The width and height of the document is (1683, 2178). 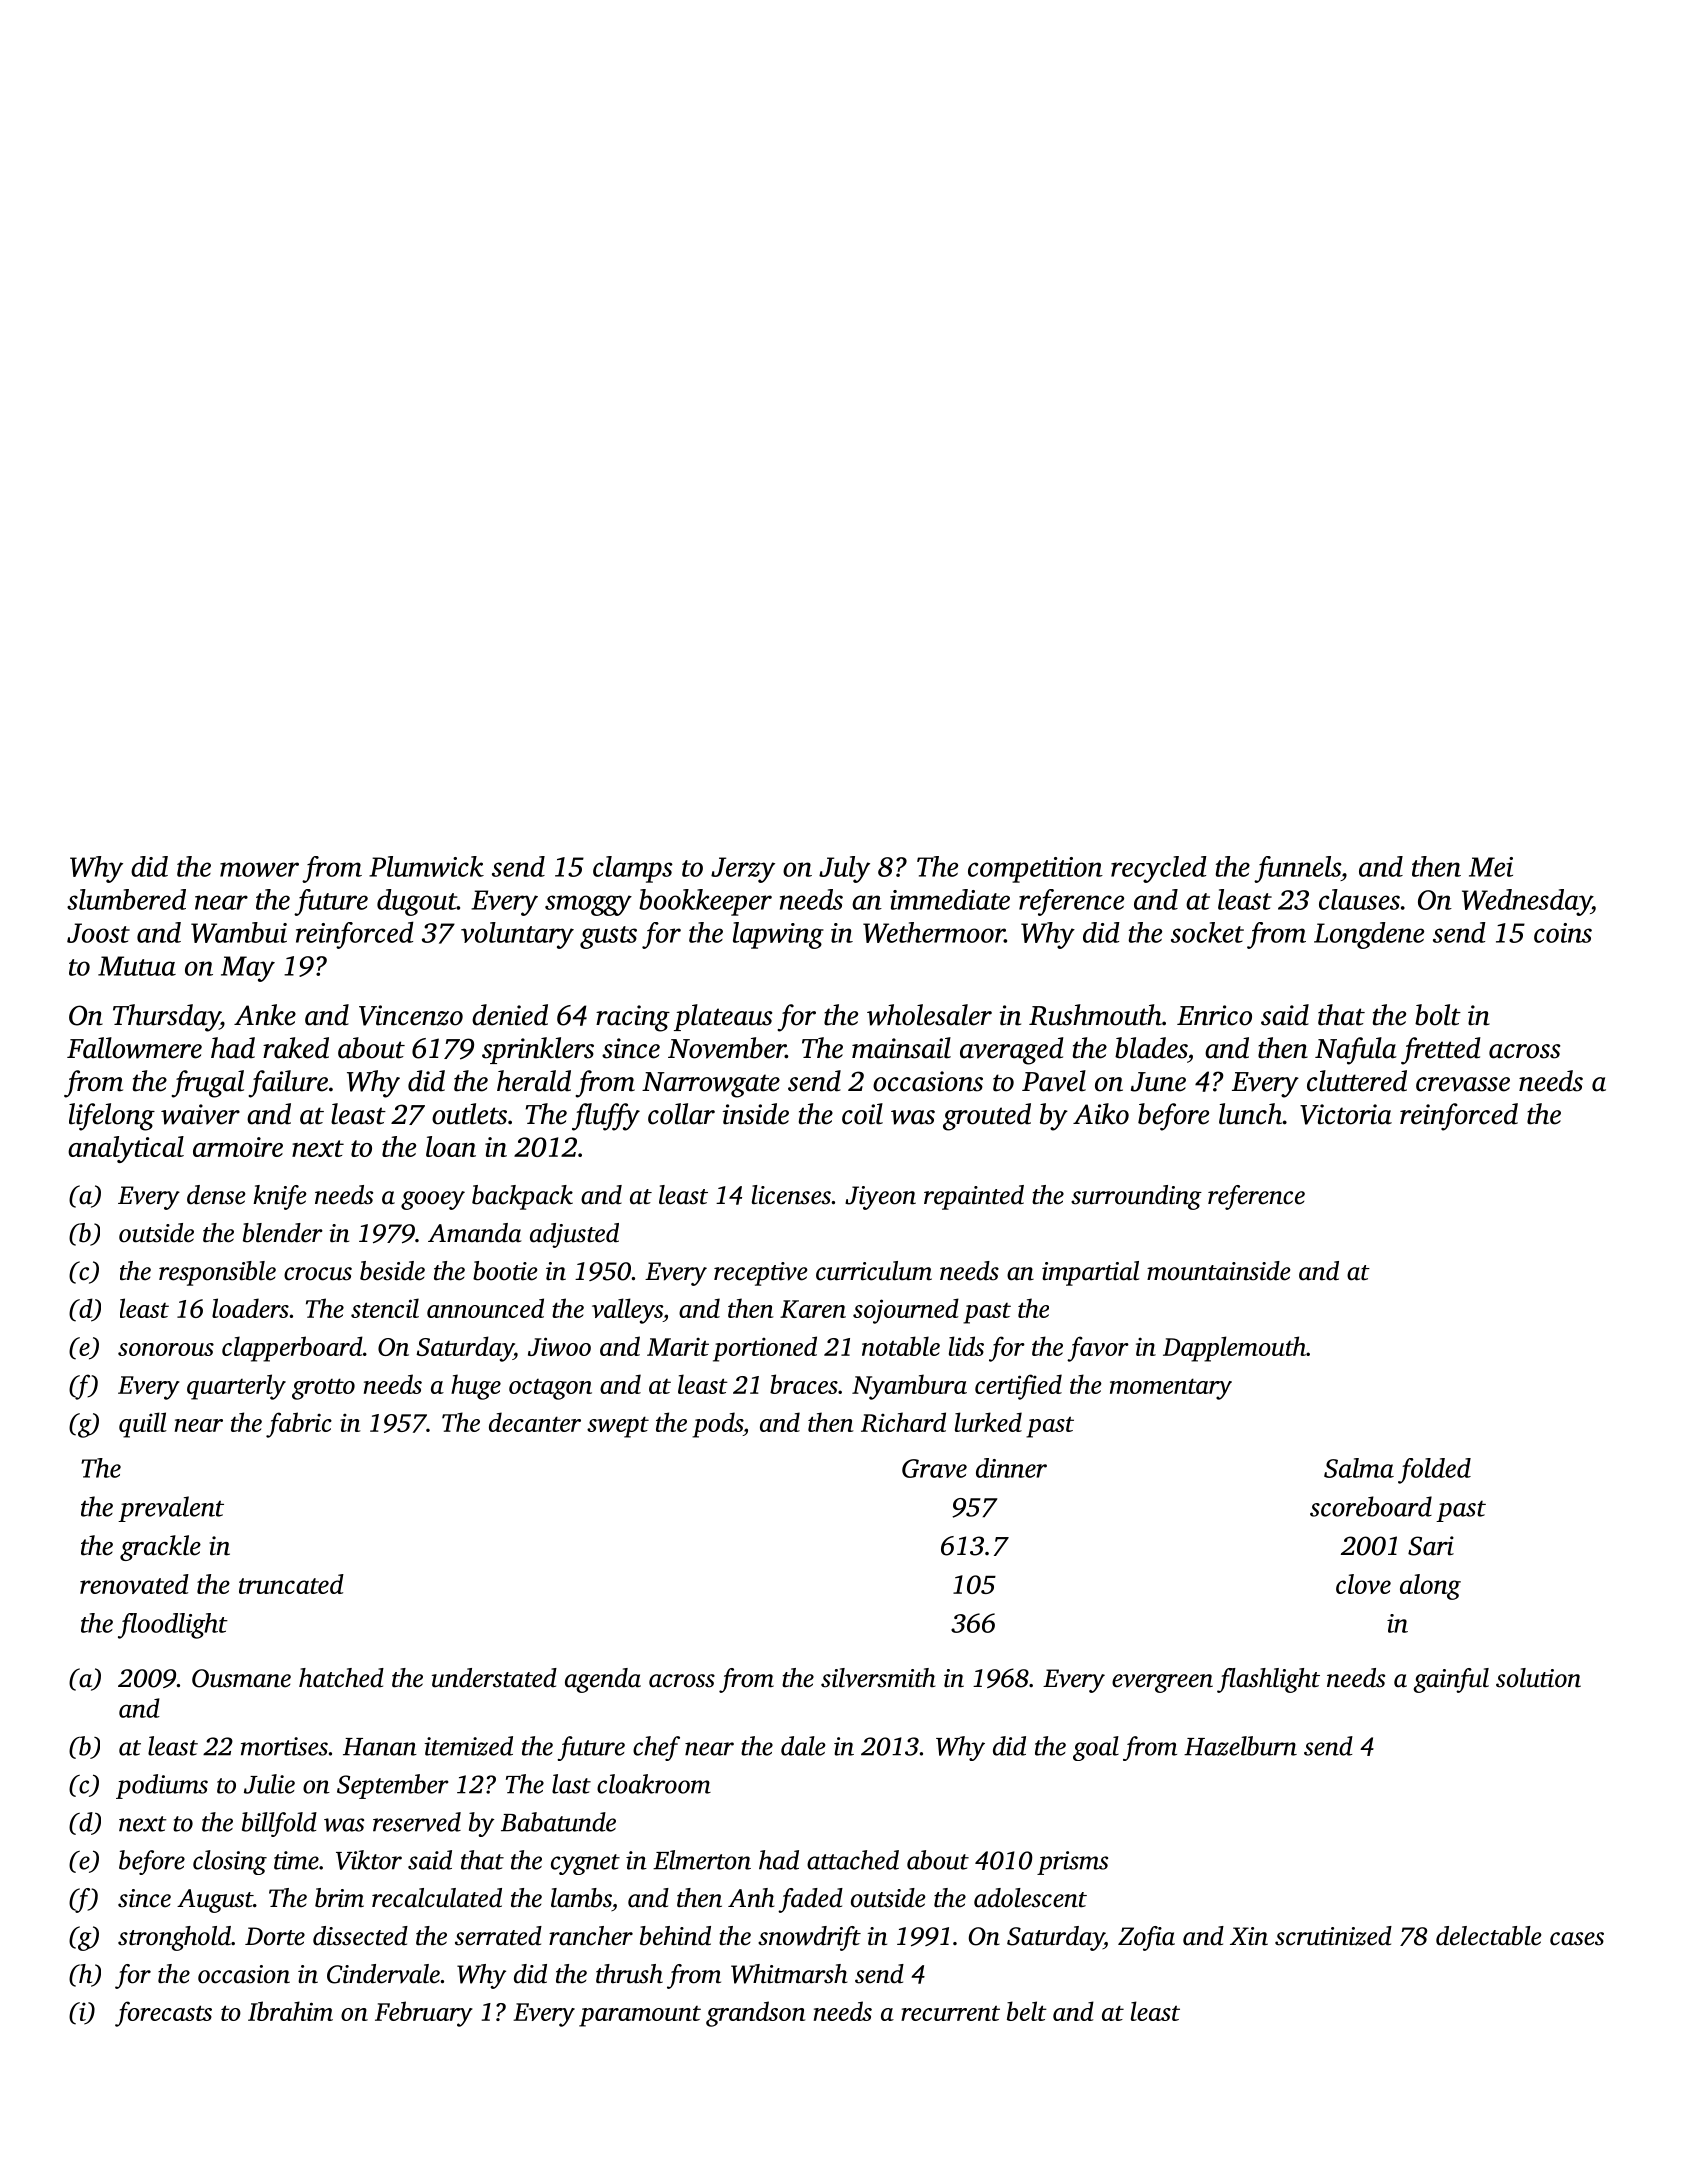 What do you see at coordinates (1363, 1584) in the document?
I see `clove` at bounding box center [1363, 1584].
